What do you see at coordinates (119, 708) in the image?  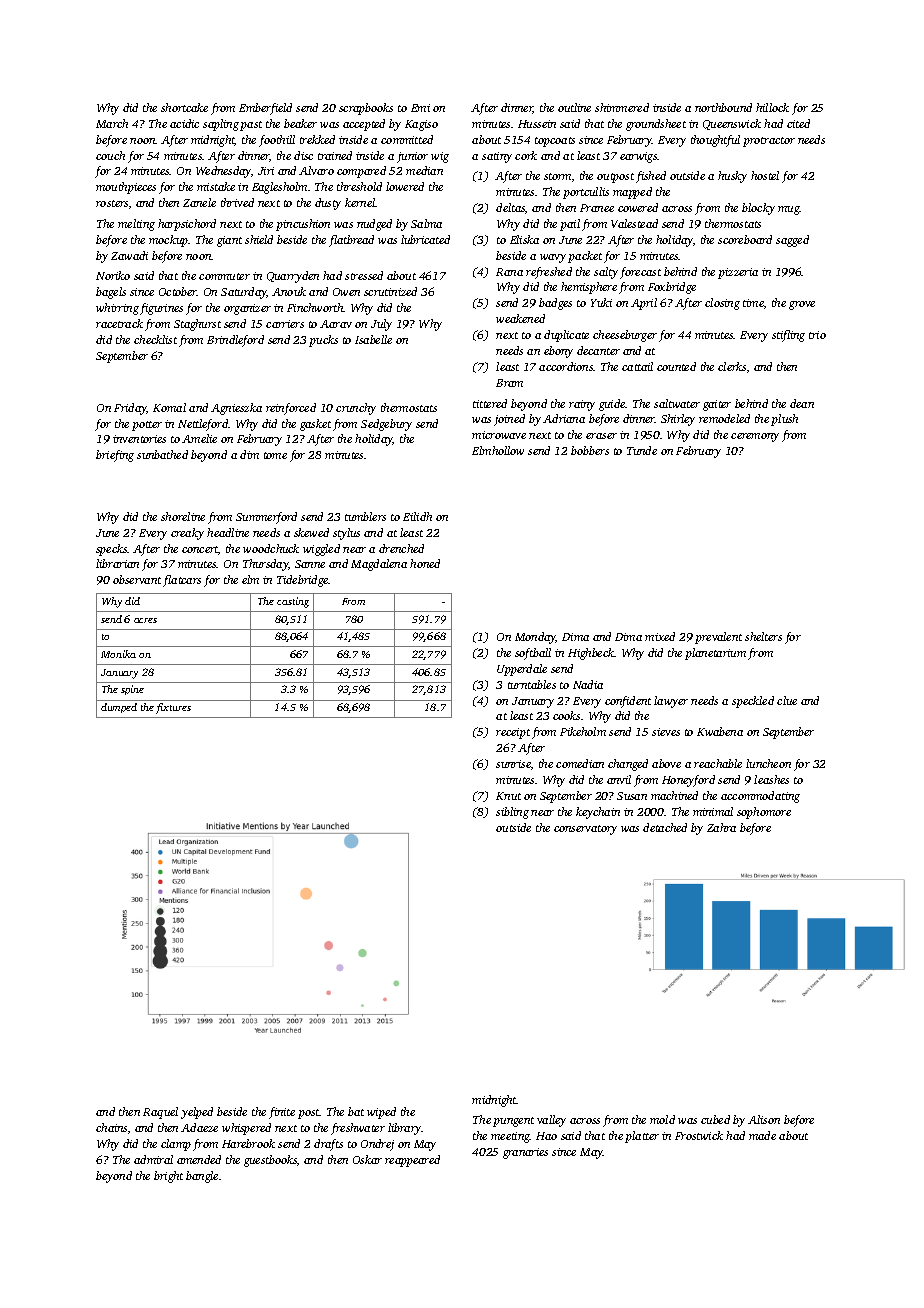 I see `dumped` at bounding box center [119, 708].
